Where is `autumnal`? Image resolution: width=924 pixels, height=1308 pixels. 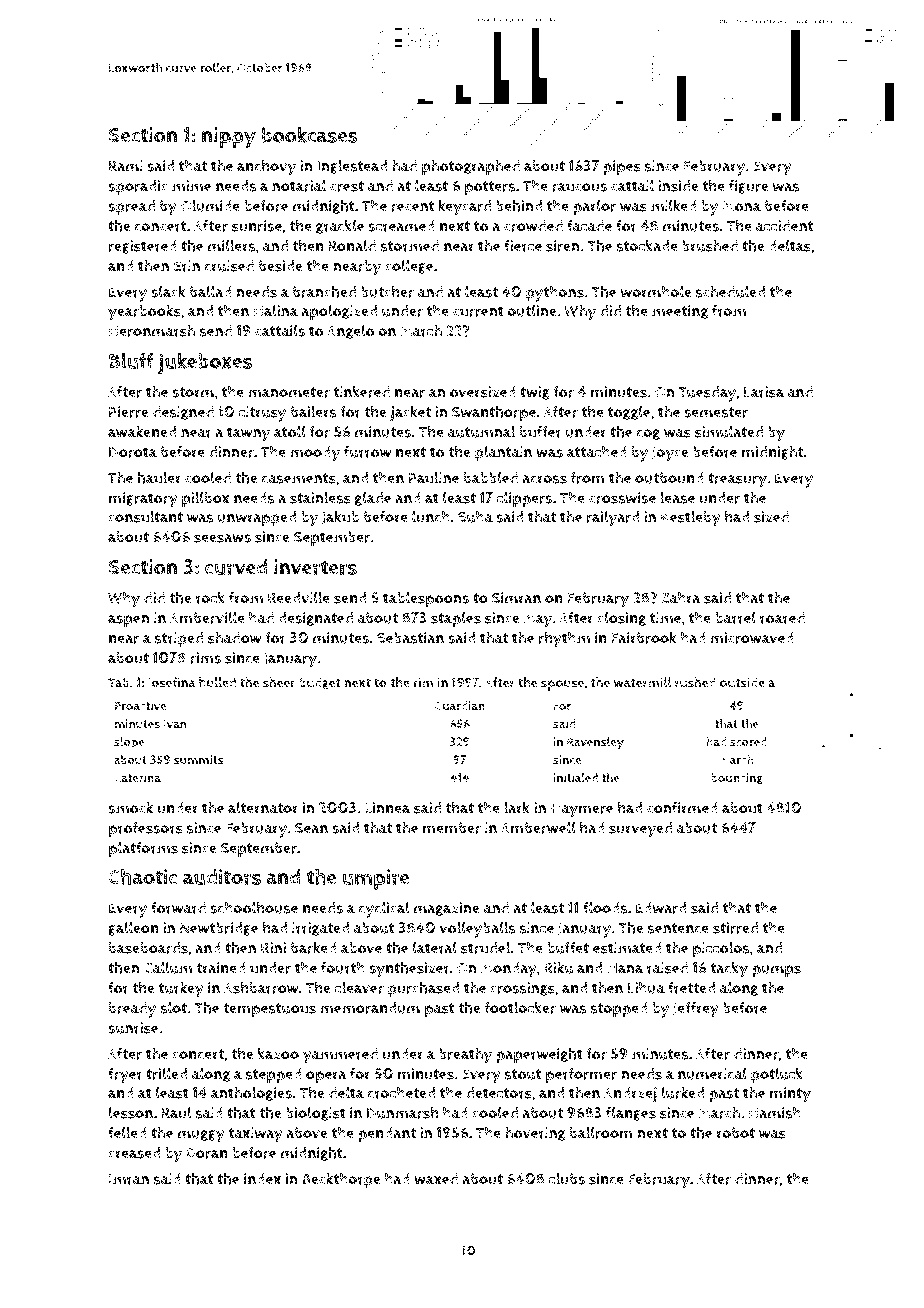
autumnal is located at coordinates (481, 431).
